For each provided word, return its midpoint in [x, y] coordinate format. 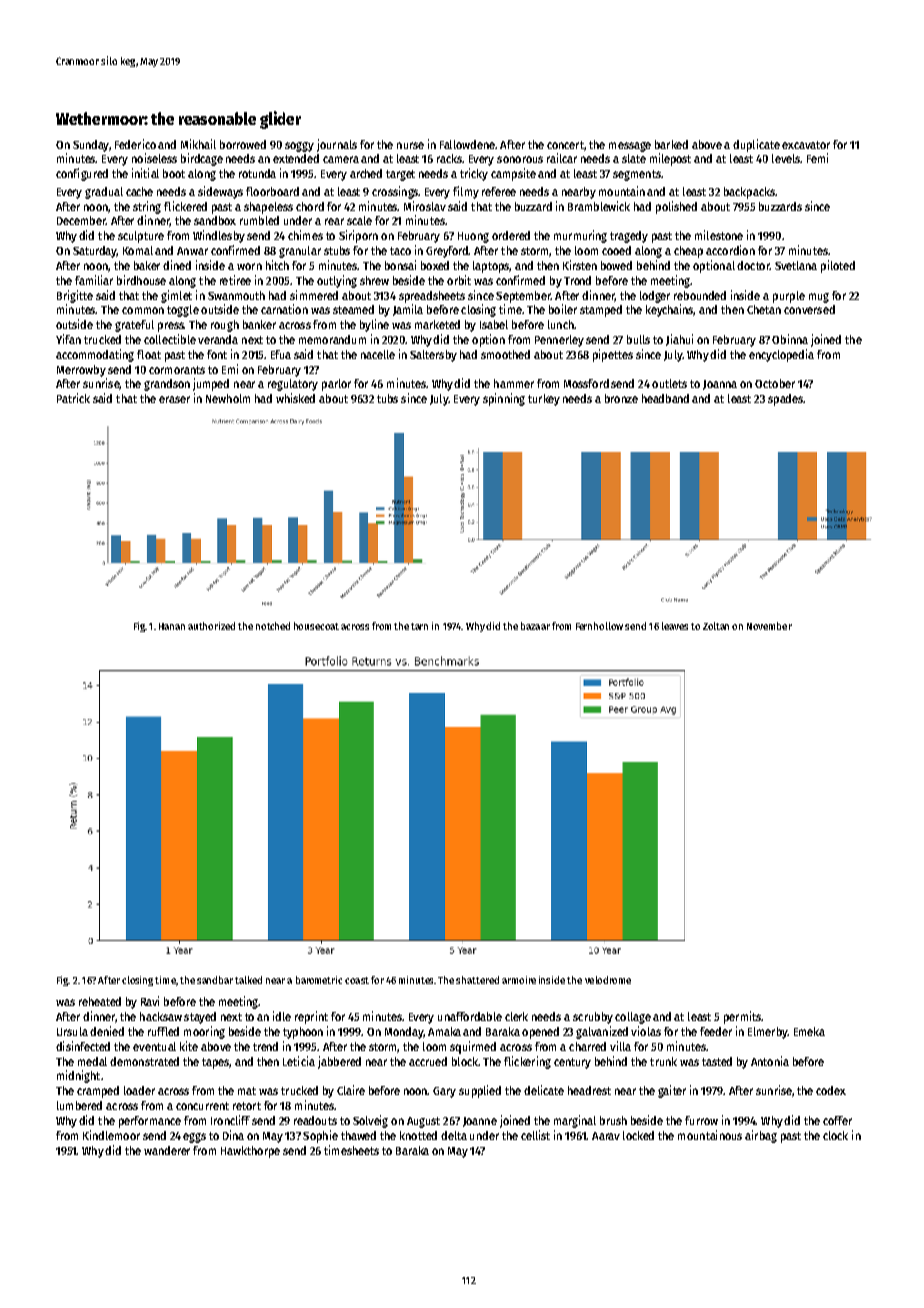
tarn [419, 626]
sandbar [215, 980]
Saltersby [433, 356]
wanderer [167, 1150]
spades [785, 400]
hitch [277, 265]
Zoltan [716, 626]
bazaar [535, 626]
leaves [675, 626]
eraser [174, 399]
